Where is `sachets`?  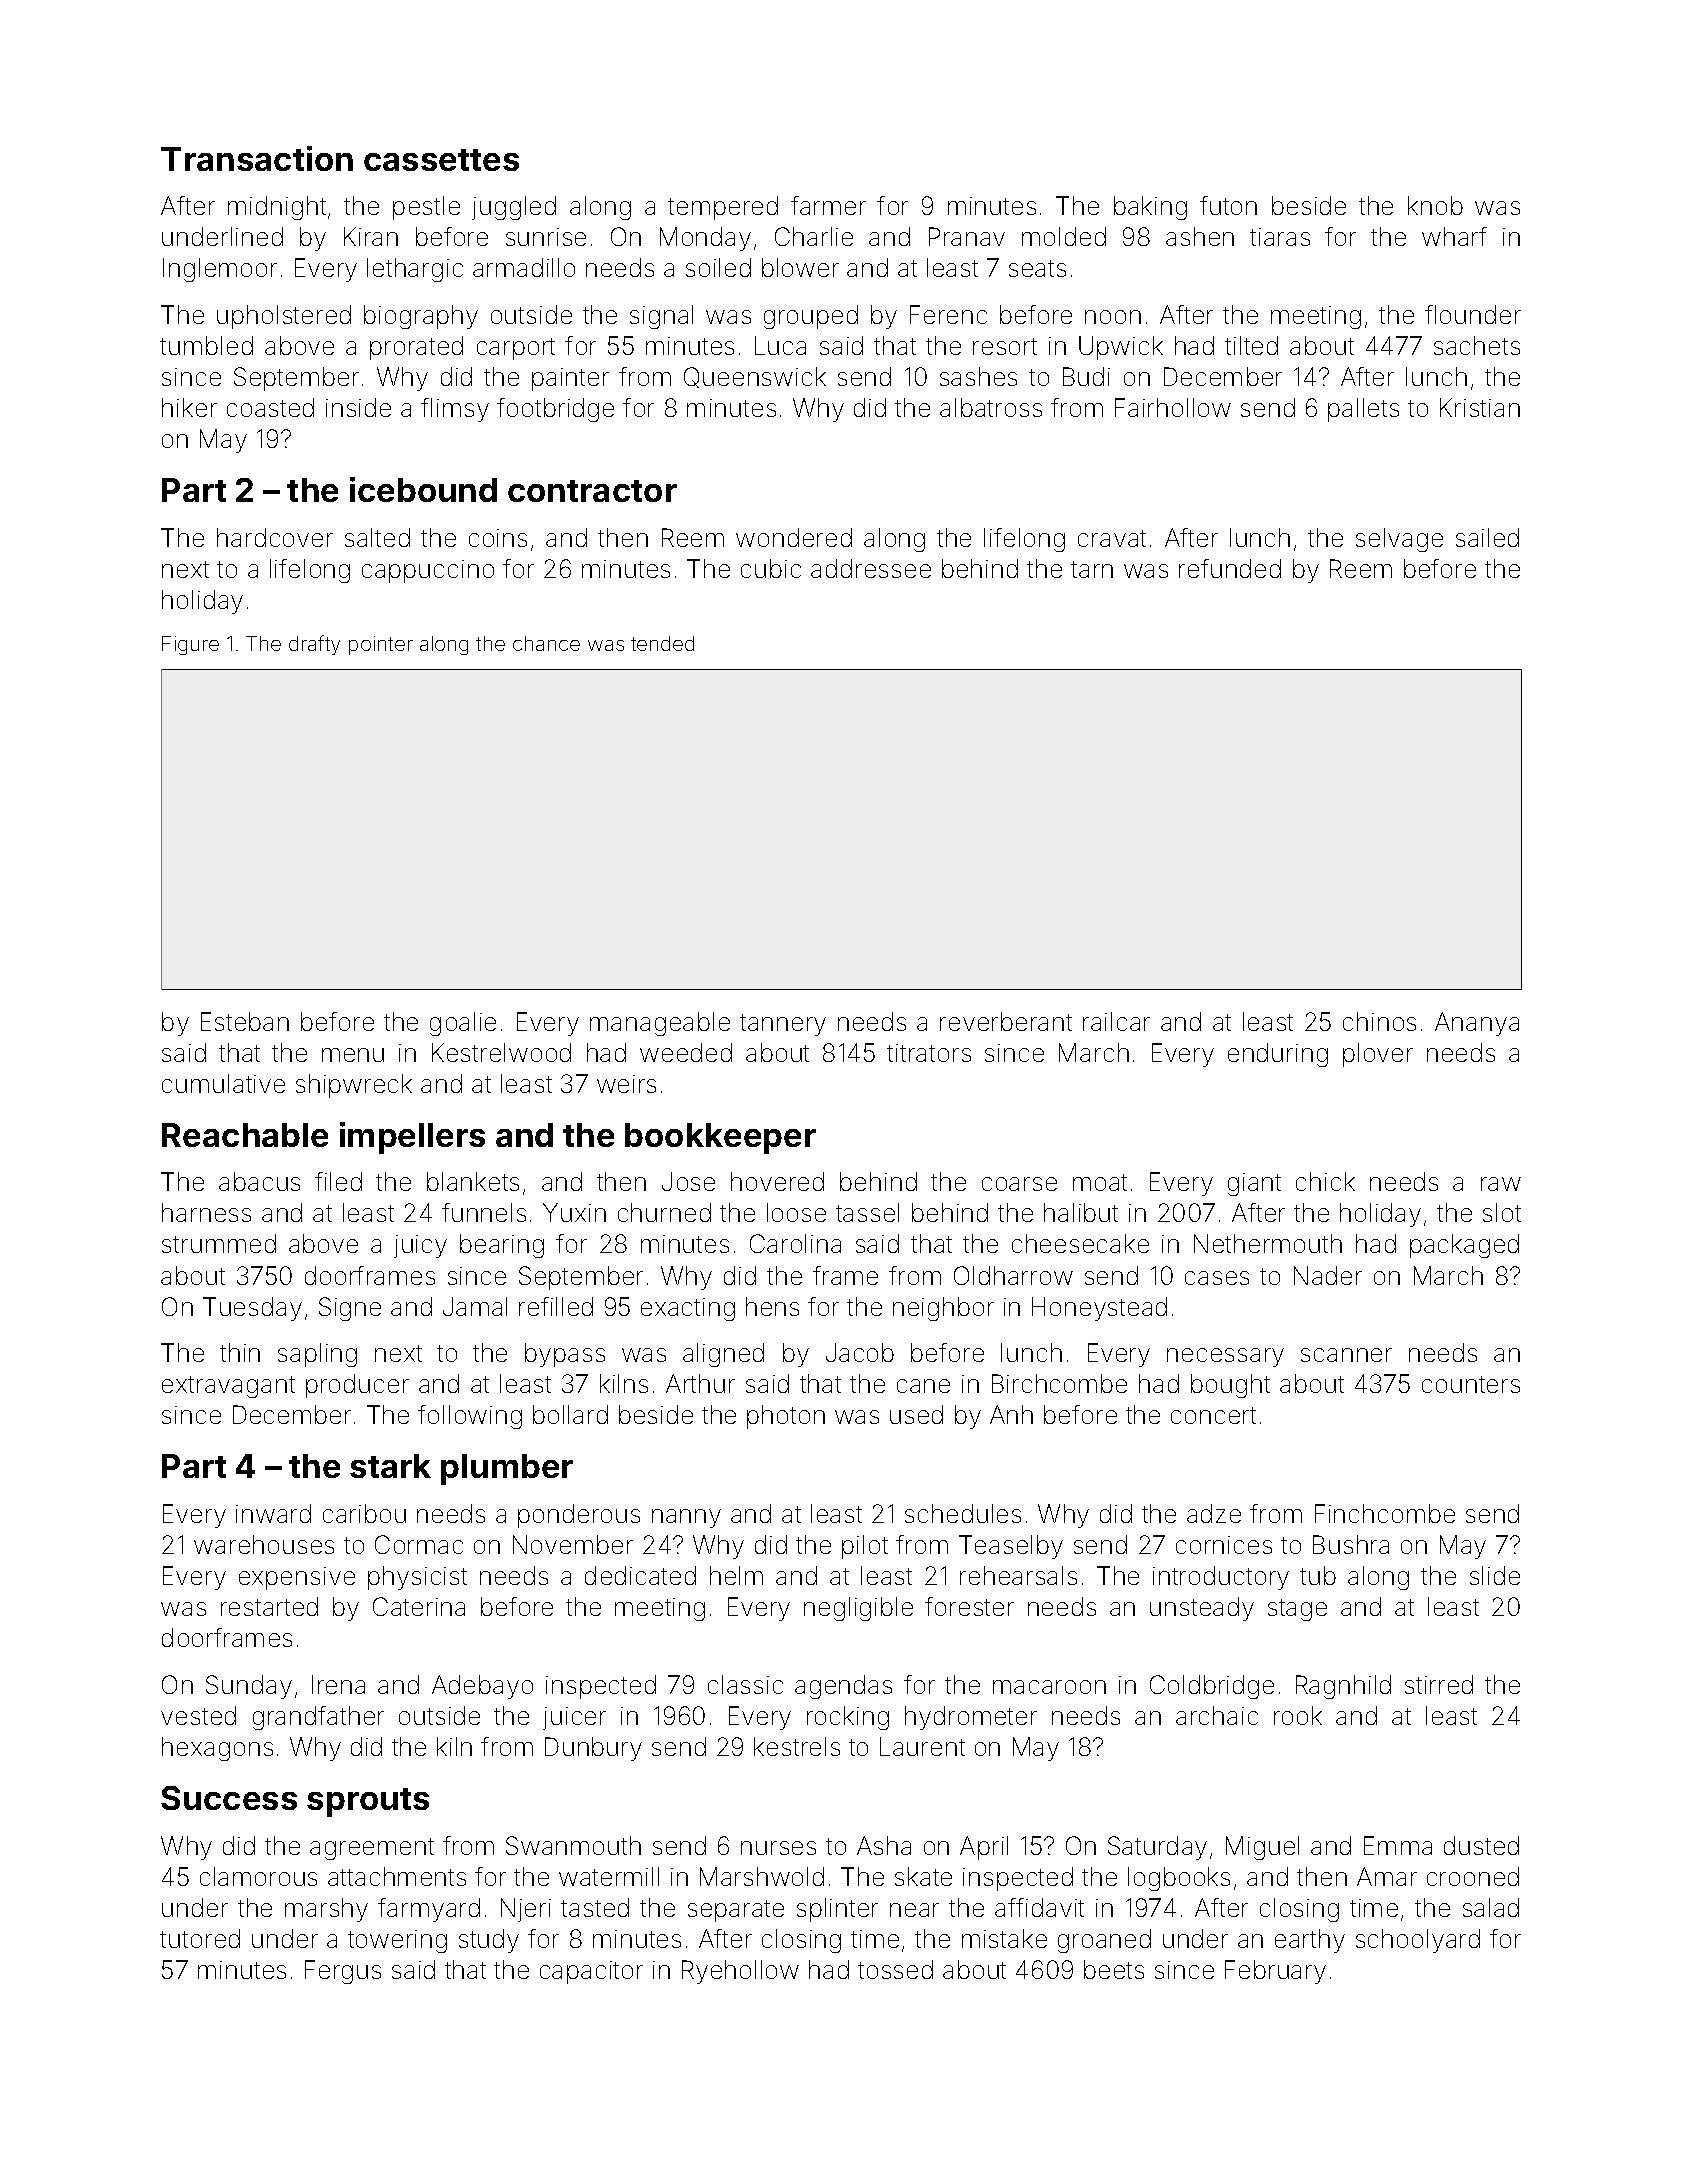 sachets is located at coordinates (1477, 345).
